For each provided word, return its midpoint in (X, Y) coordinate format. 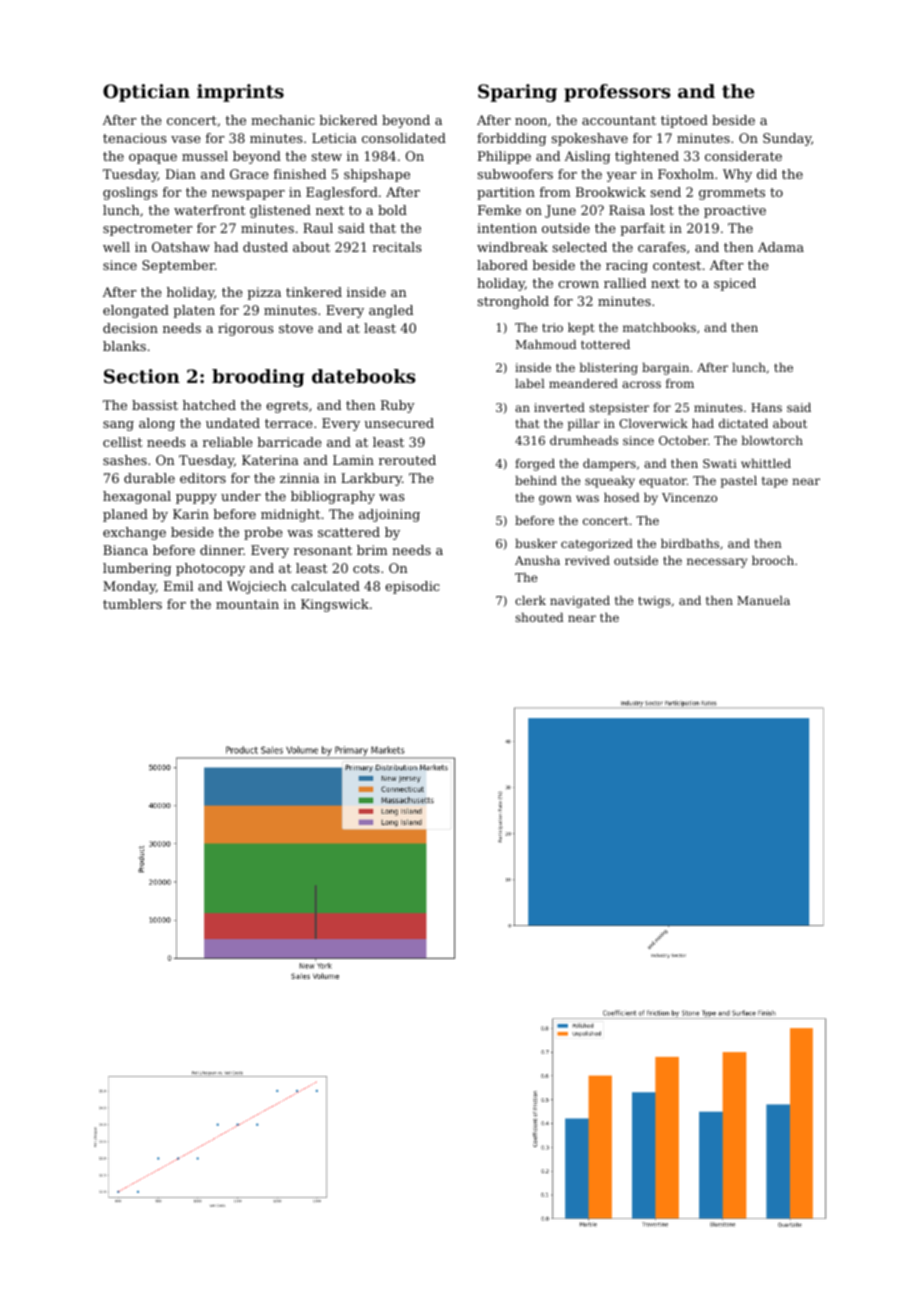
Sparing (517, 93)
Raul (318, 228)
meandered (583, 383)
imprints (240, 93)
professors (617, 93)
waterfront (209, 210)
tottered (605, 344)
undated (233, 423)
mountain (247, 604)
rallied (625, 283)
